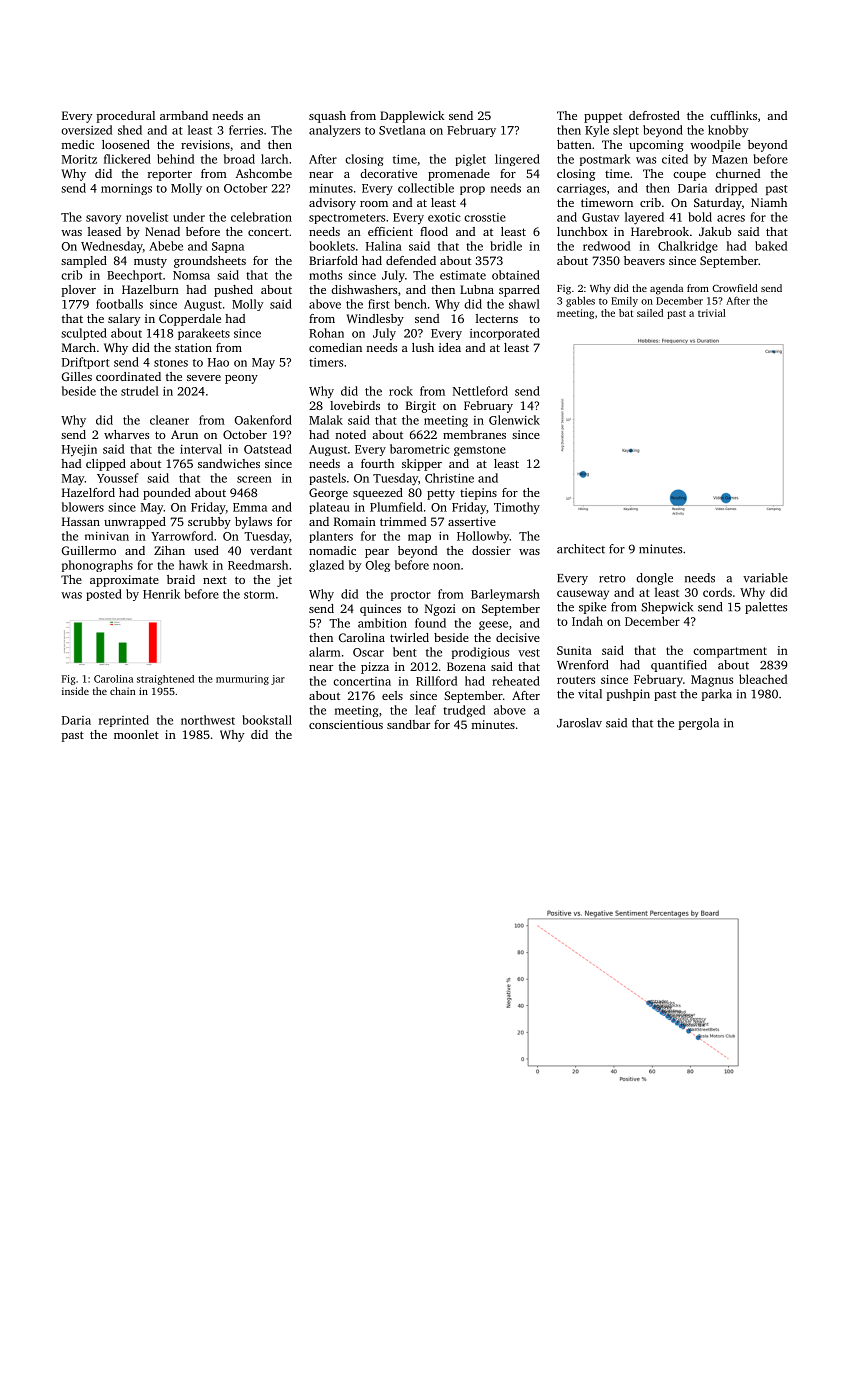 This image has width=849, height=1400. I want to click on gemstone, so click(480, 451).
